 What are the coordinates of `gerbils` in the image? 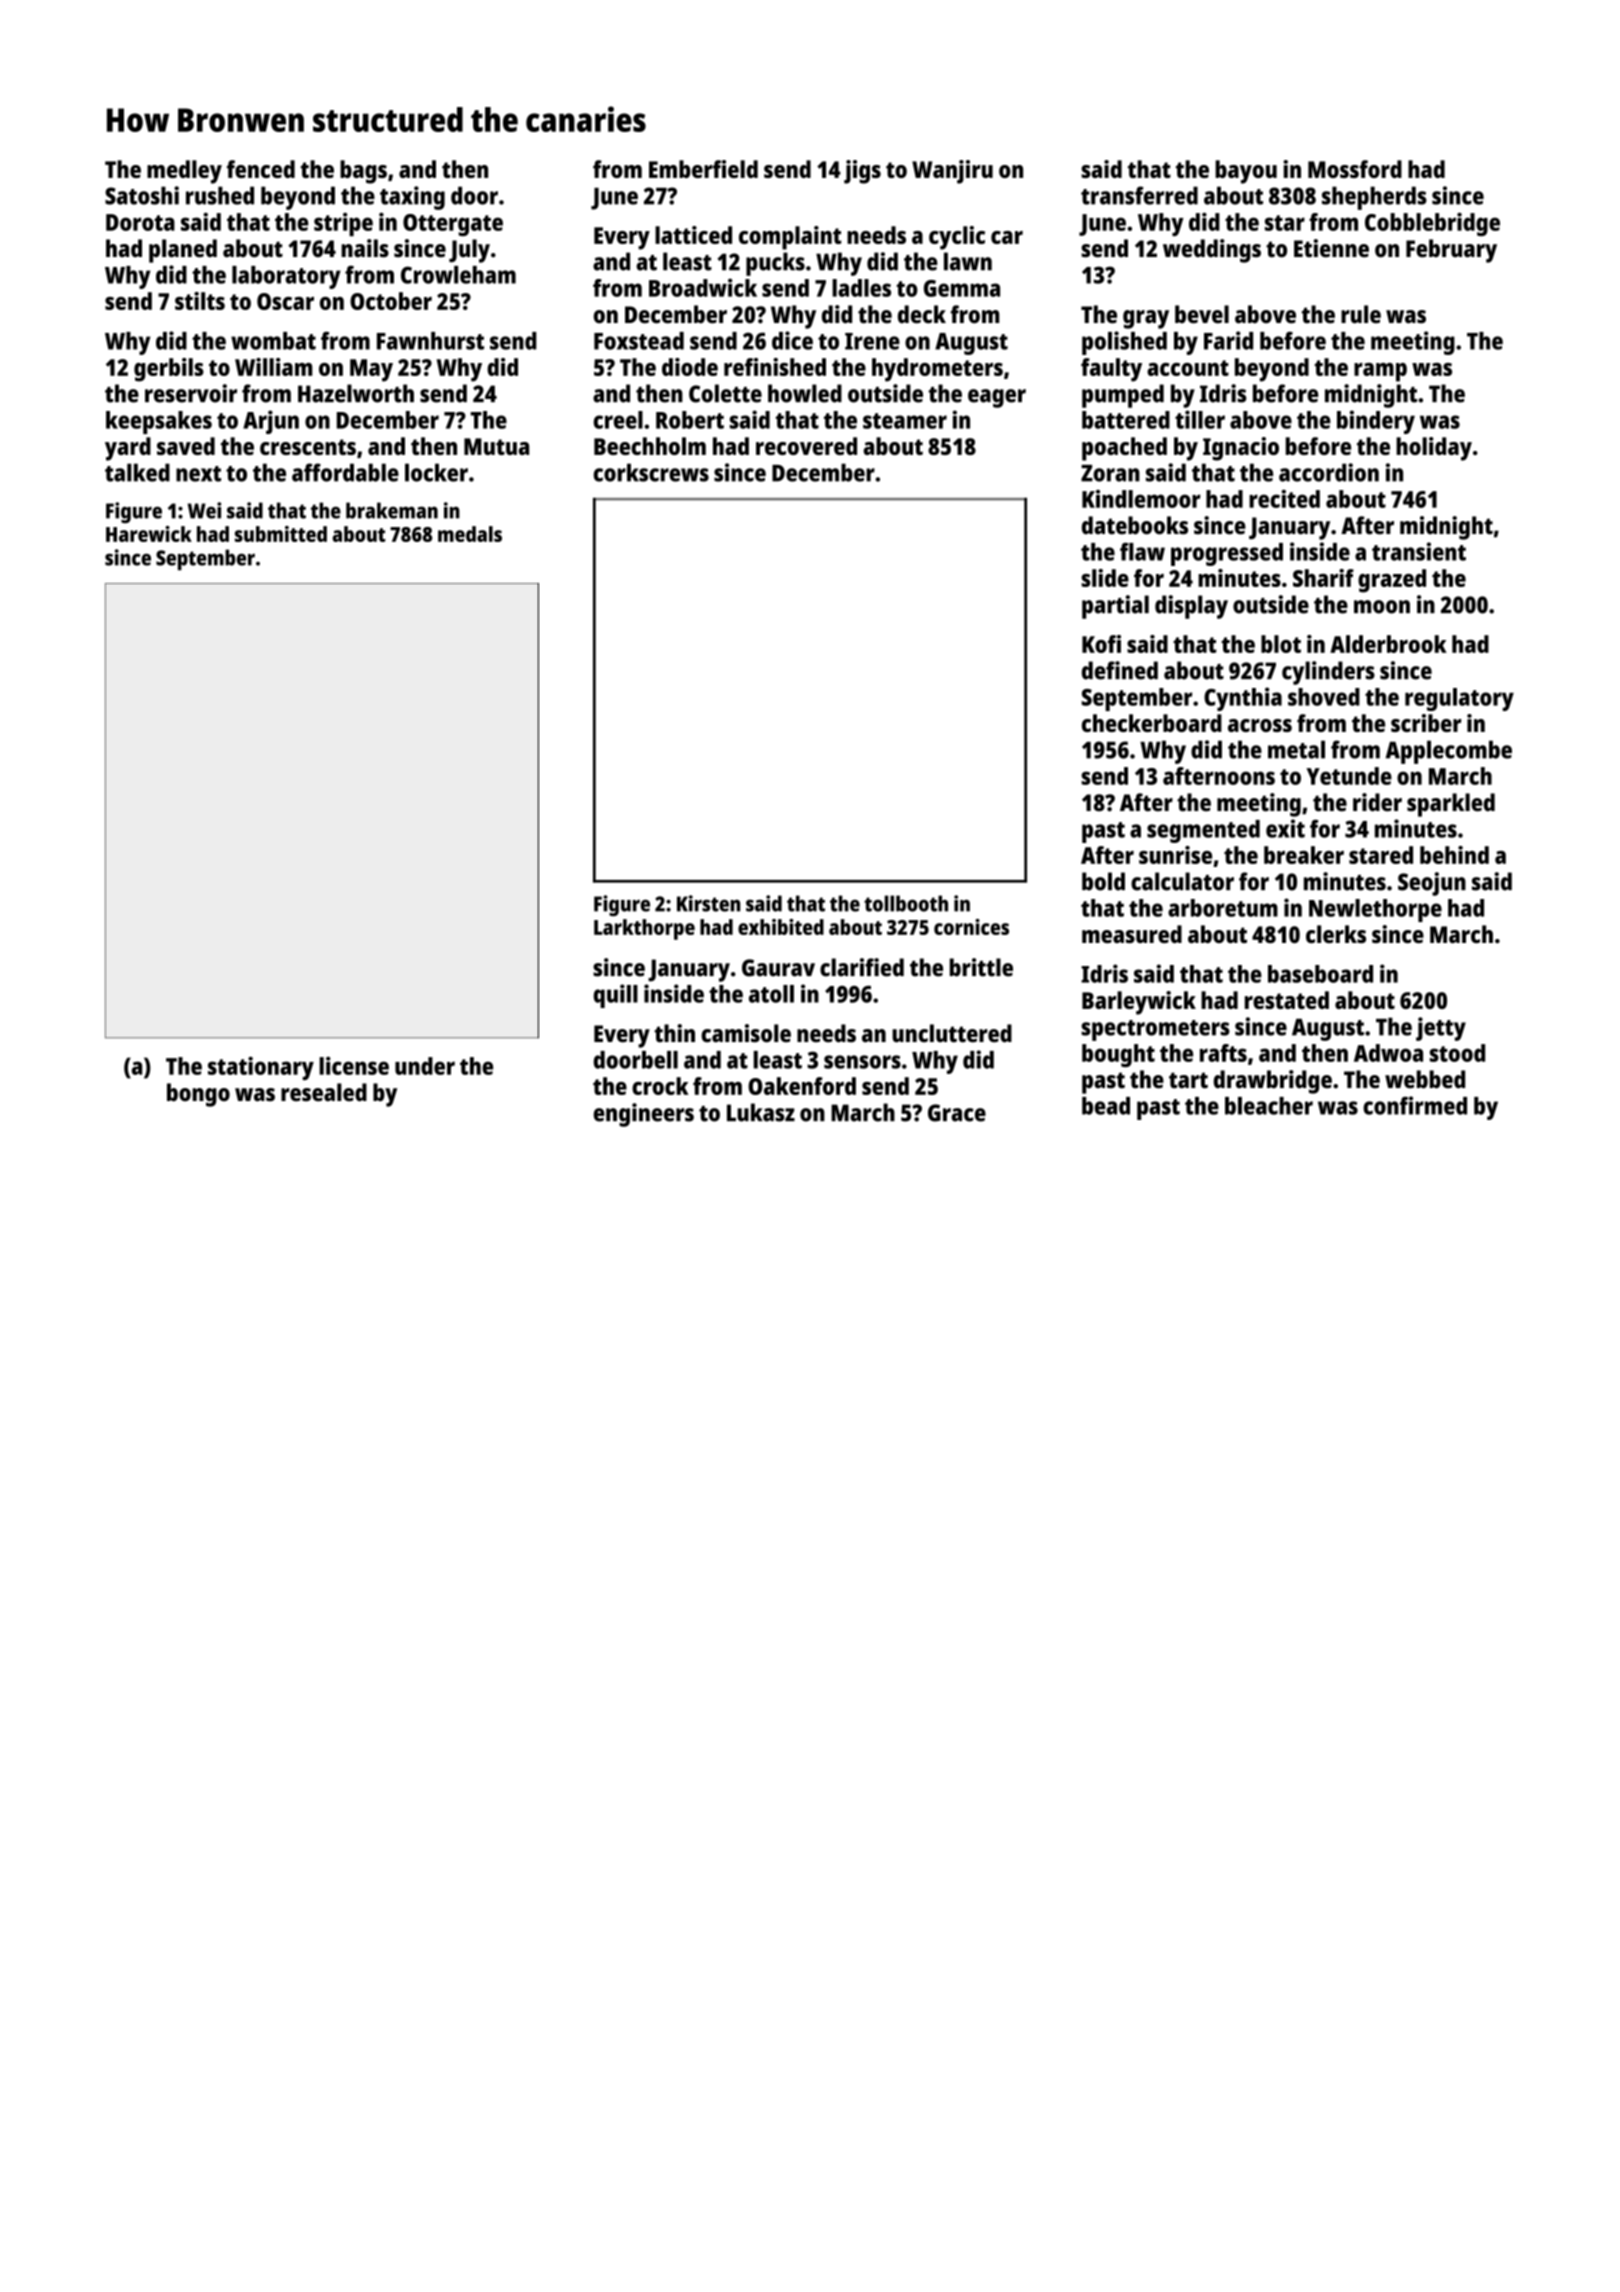 It's located at (169, 370).
